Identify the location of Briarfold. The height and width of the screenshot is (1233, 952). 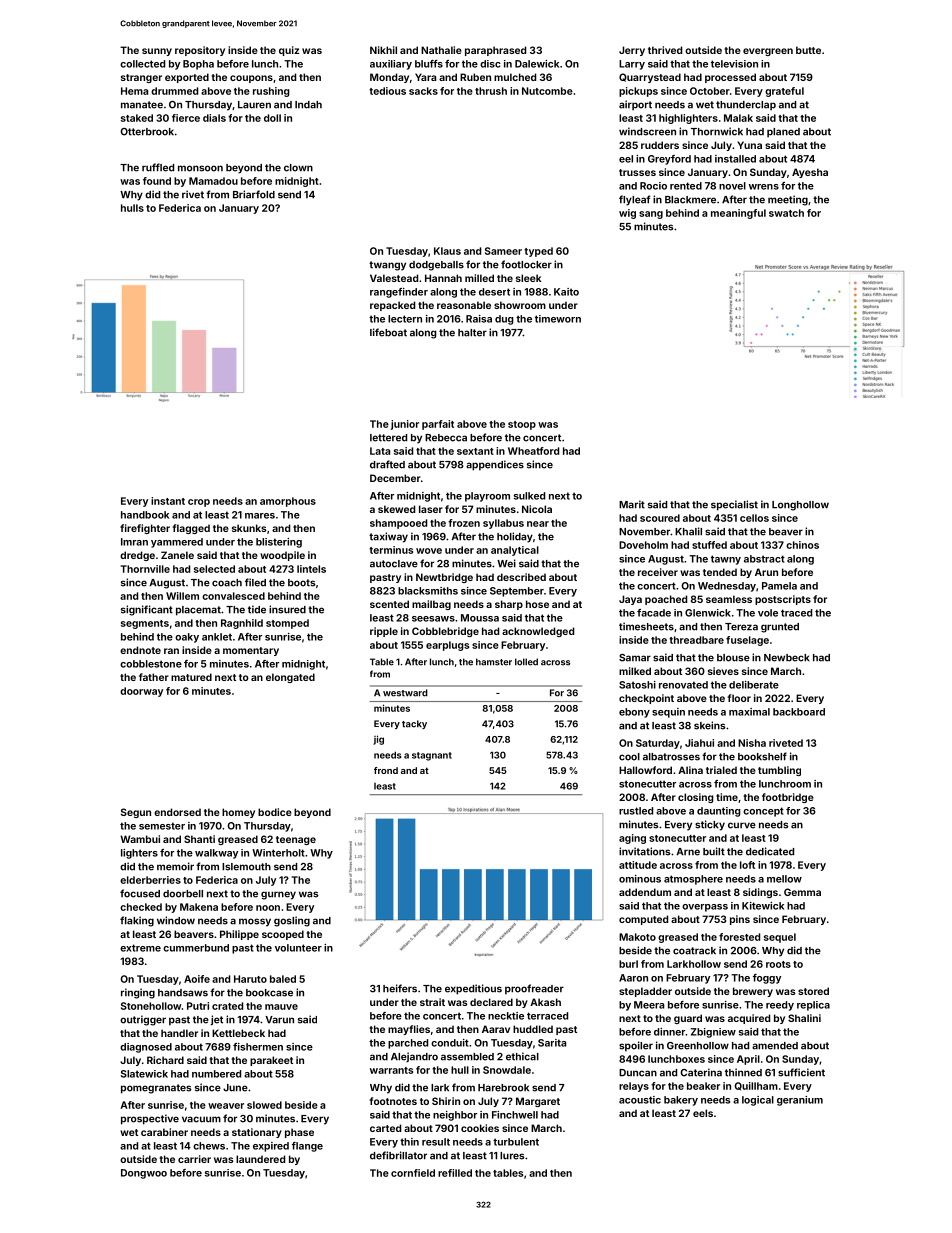
(254, 194).
